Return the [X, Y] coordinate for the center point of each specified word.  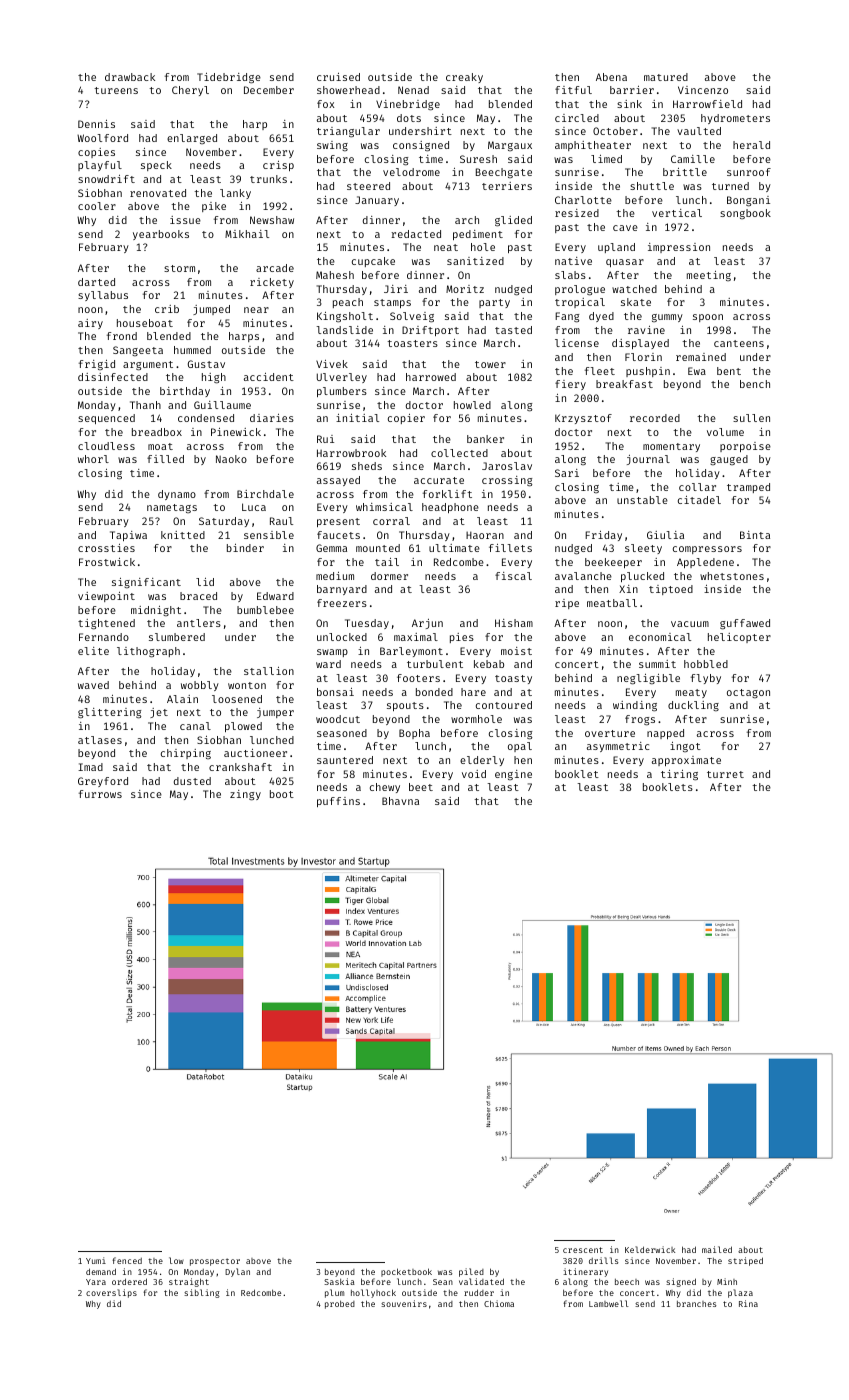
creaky [464, 78]
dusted [192, 781]
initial [357, 418]
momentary [671, 447]
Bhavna [400, 801]
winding [635, 706]
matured [666, 77]
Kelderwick [650, 1249]
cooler [97, 206]
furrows [100, 794]
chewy [385, 788]
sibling [202, 1293]
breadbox [157, 432]
